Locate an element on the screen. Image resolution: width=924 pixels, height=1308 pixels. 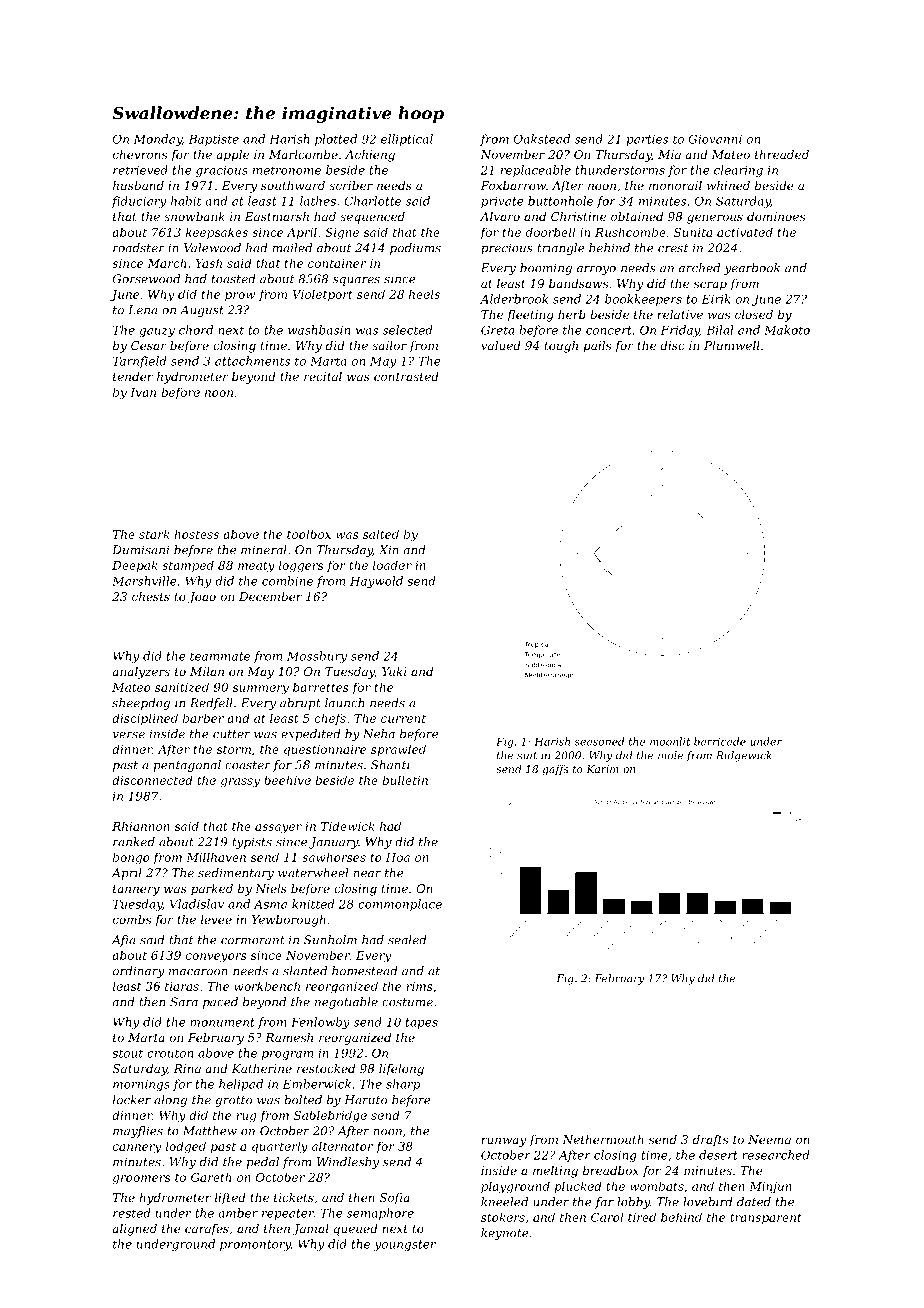
pedal is located at coordinates (262, 1163).
